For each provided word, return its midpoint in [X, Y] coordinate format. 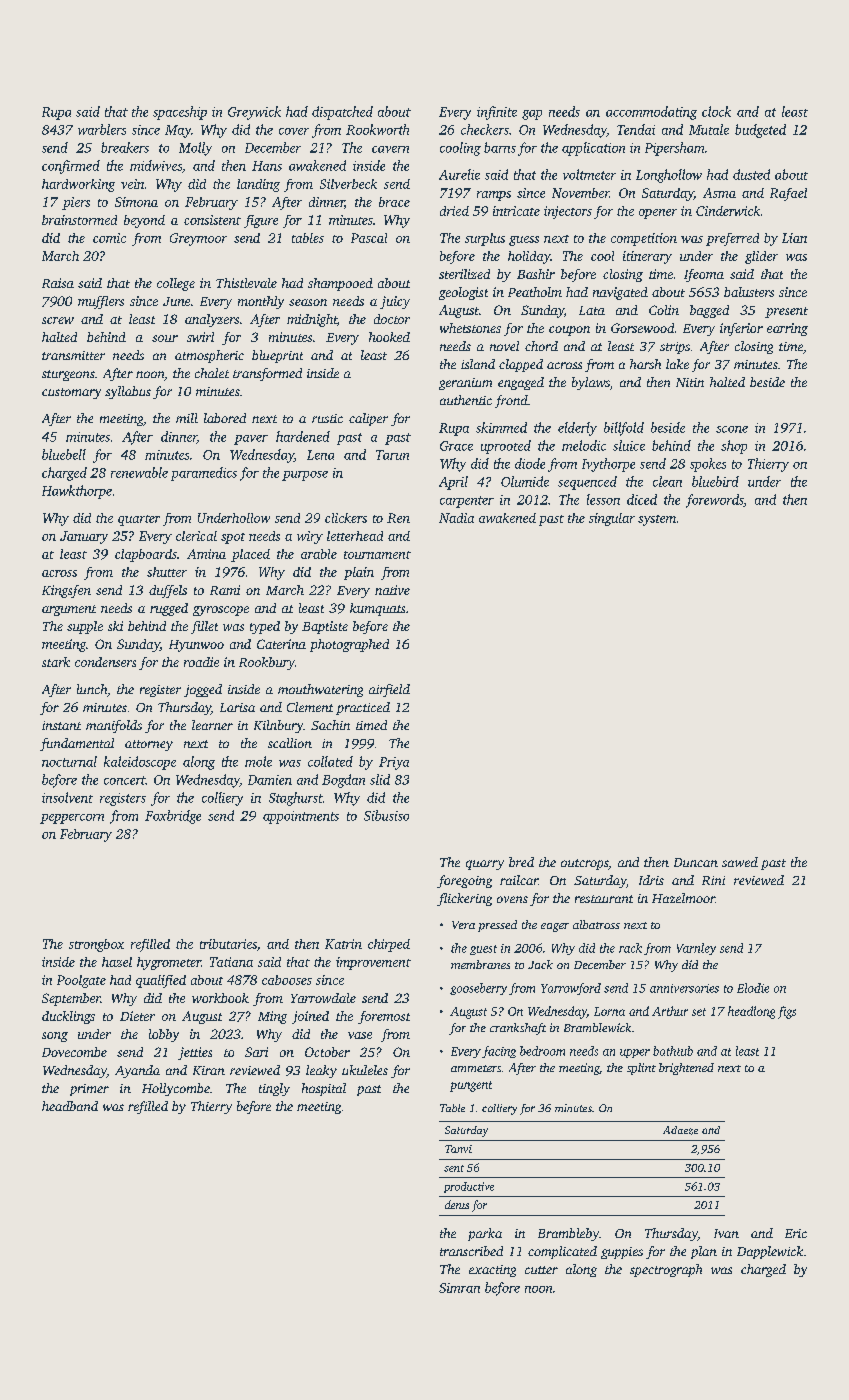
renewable [139, 472]
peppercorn [72, 819]
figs [787, 1012]
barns [500, 147]
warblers [102, 129]
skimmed [501, 427]
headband [70, 1106]
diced [642, 499]
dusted [751, 174]
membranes [480, 964]
